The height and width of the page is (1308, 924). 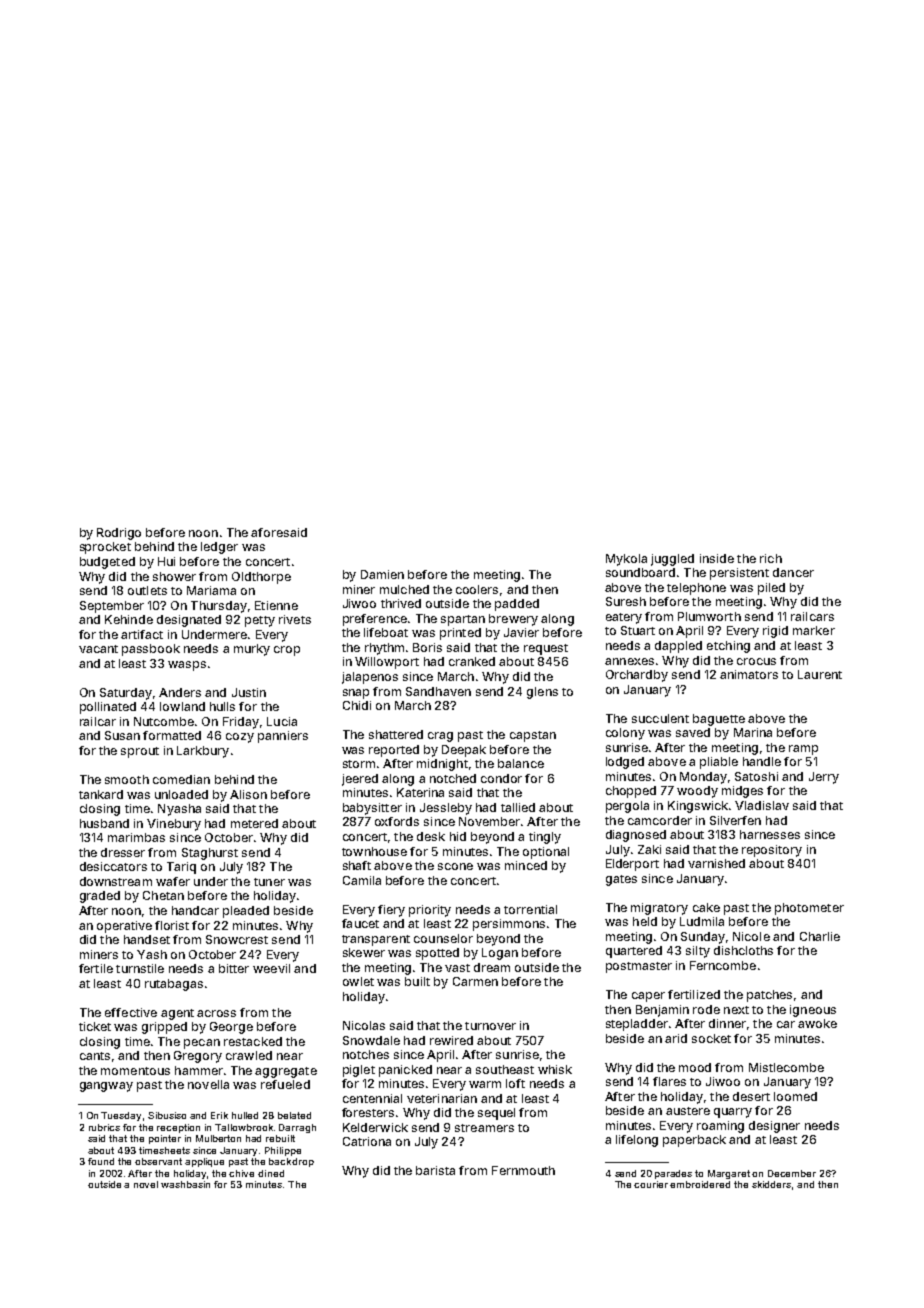 I want to click on Nicole, so click(x=751, y=936).
